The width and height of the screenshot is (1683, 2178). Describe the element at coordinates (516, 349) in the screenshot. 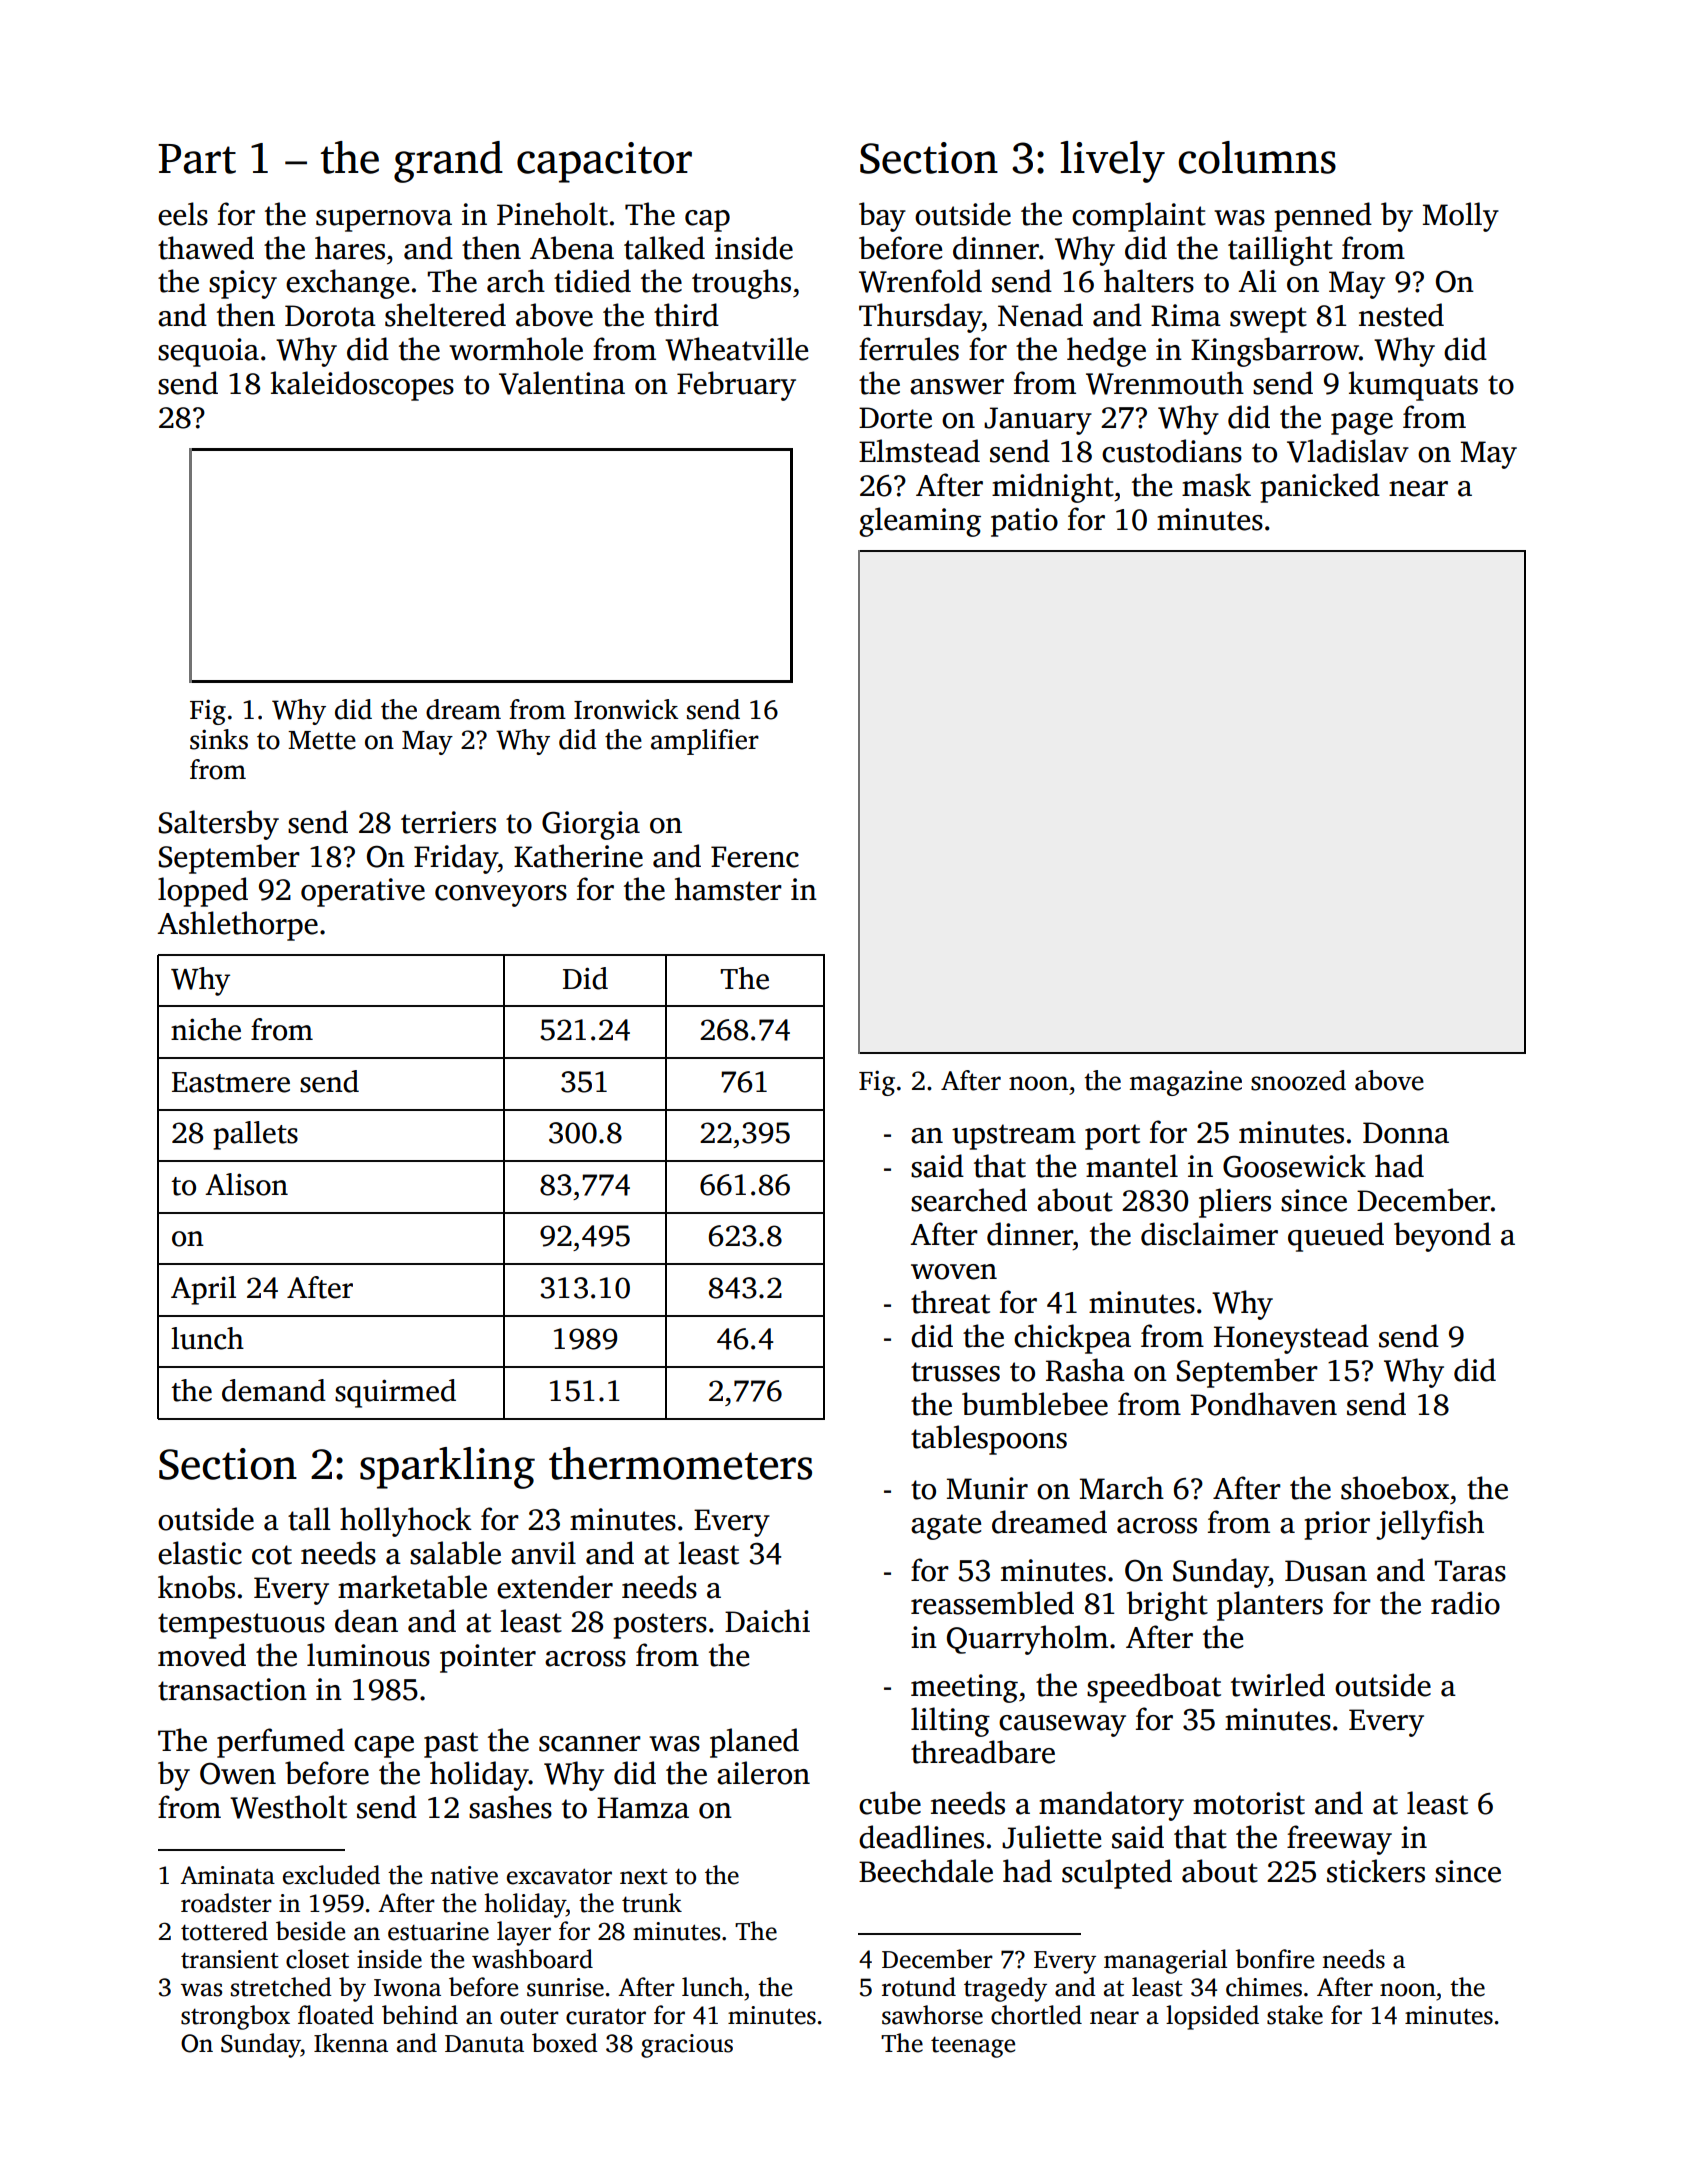

I see `wormhole` at that location.
